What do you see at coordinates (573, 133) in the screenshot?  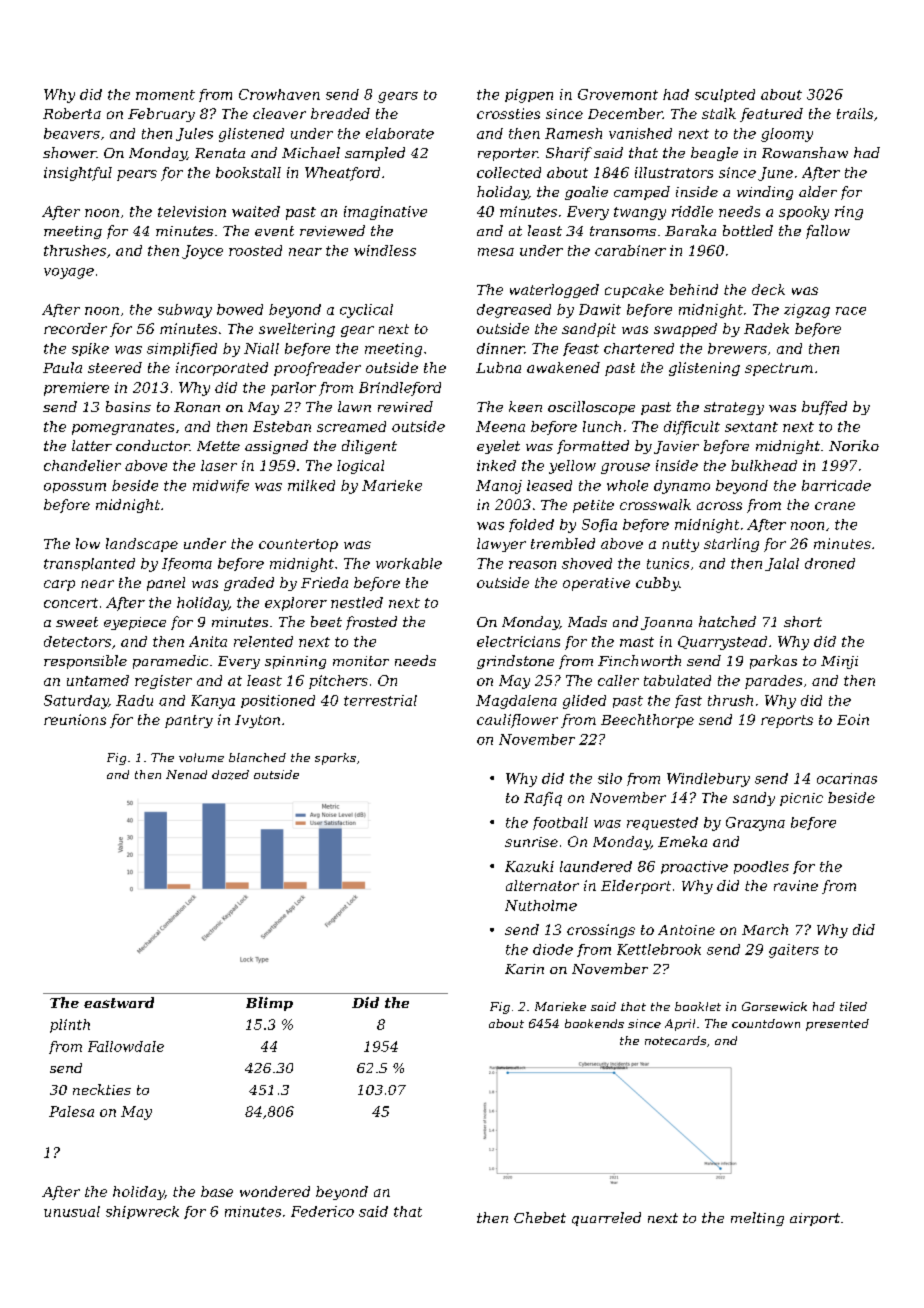 I see `Ramesh` at bounding box center [573, 133].
